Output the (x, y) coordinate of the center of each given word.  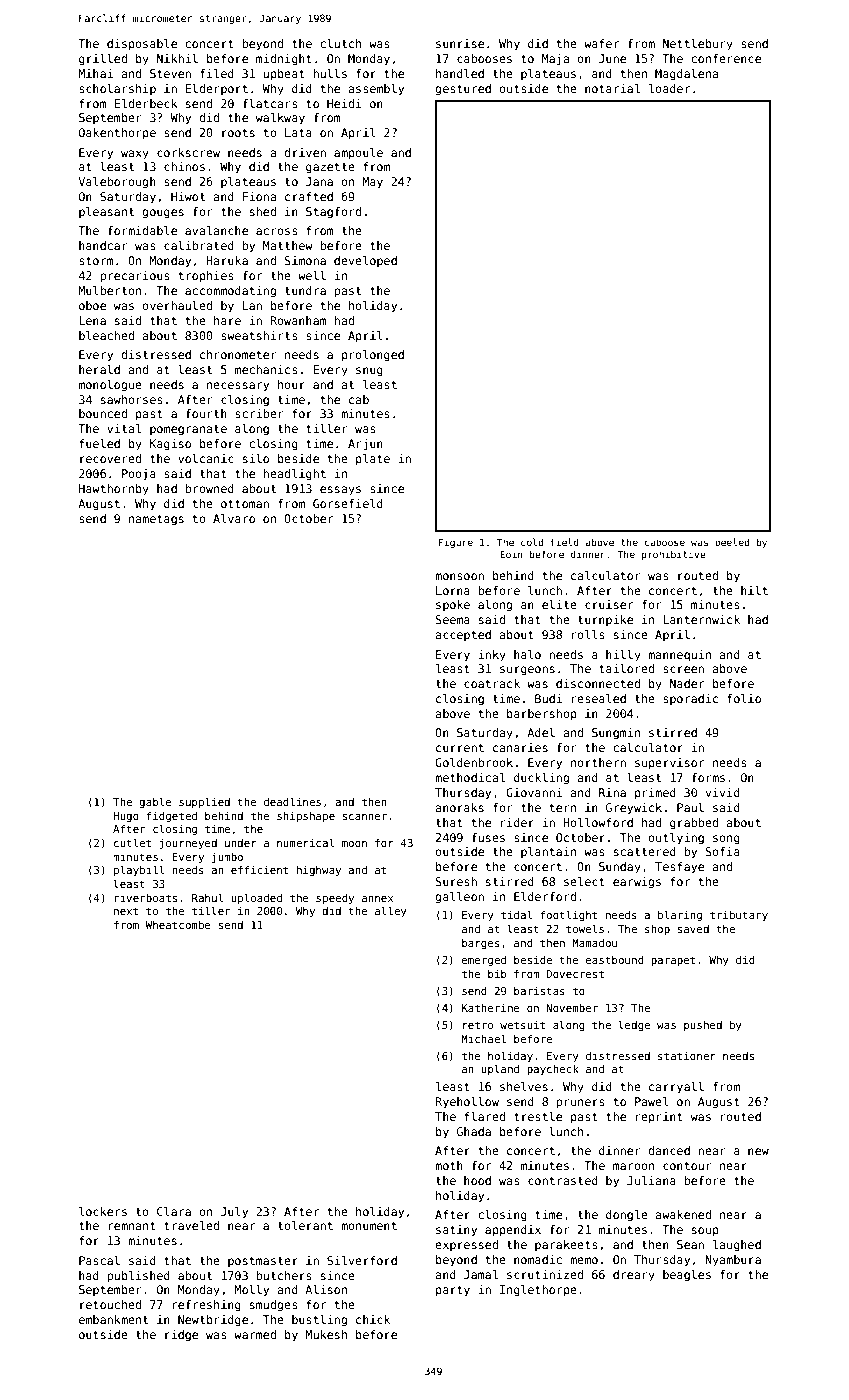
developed (365, 261)
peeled (732, 543)
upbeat (284, 75)
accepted (463, 635)
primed (655, 794)
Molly (251, 1291)
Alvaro (234, 518)
